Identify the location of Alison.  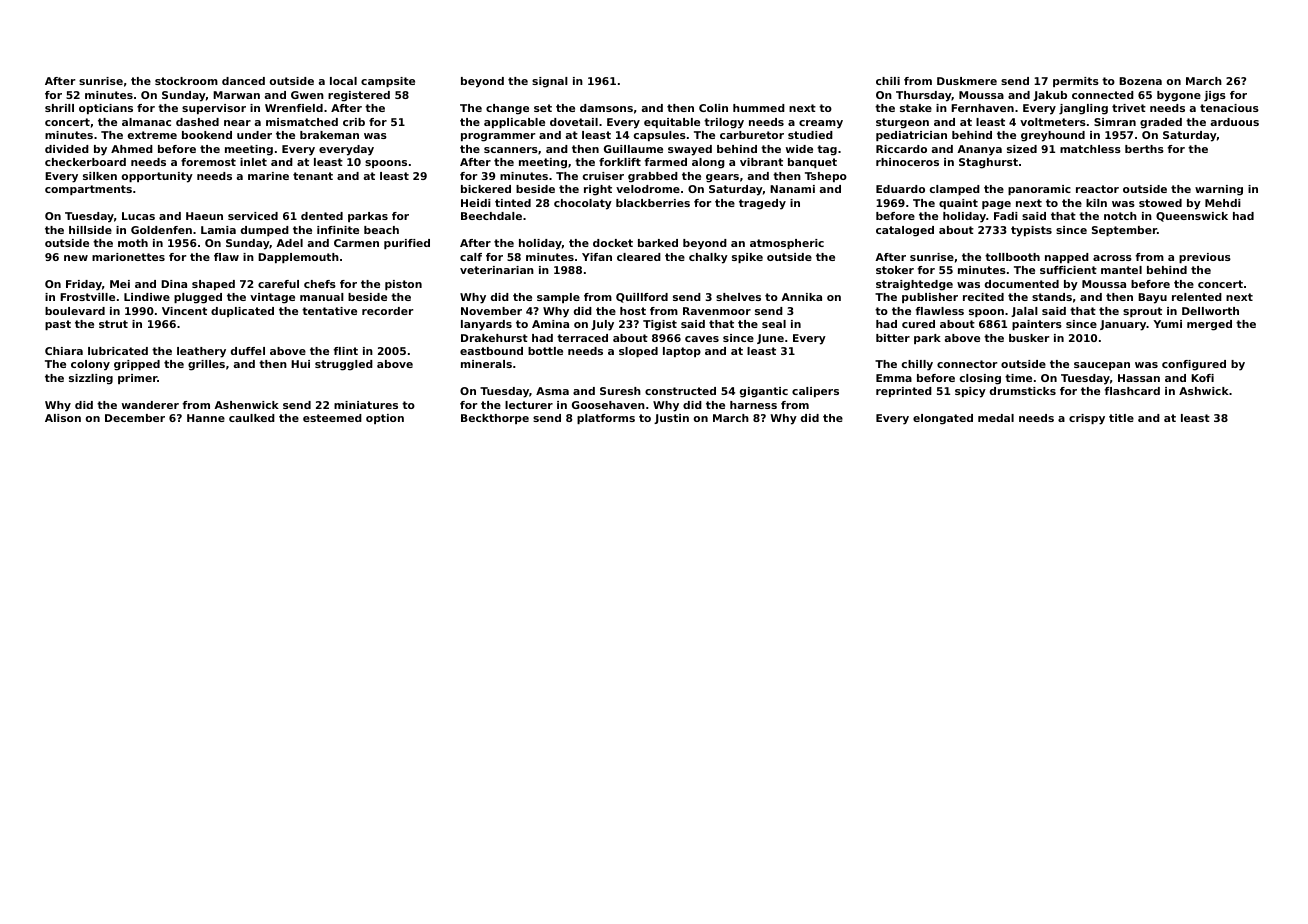
(63, 418).
